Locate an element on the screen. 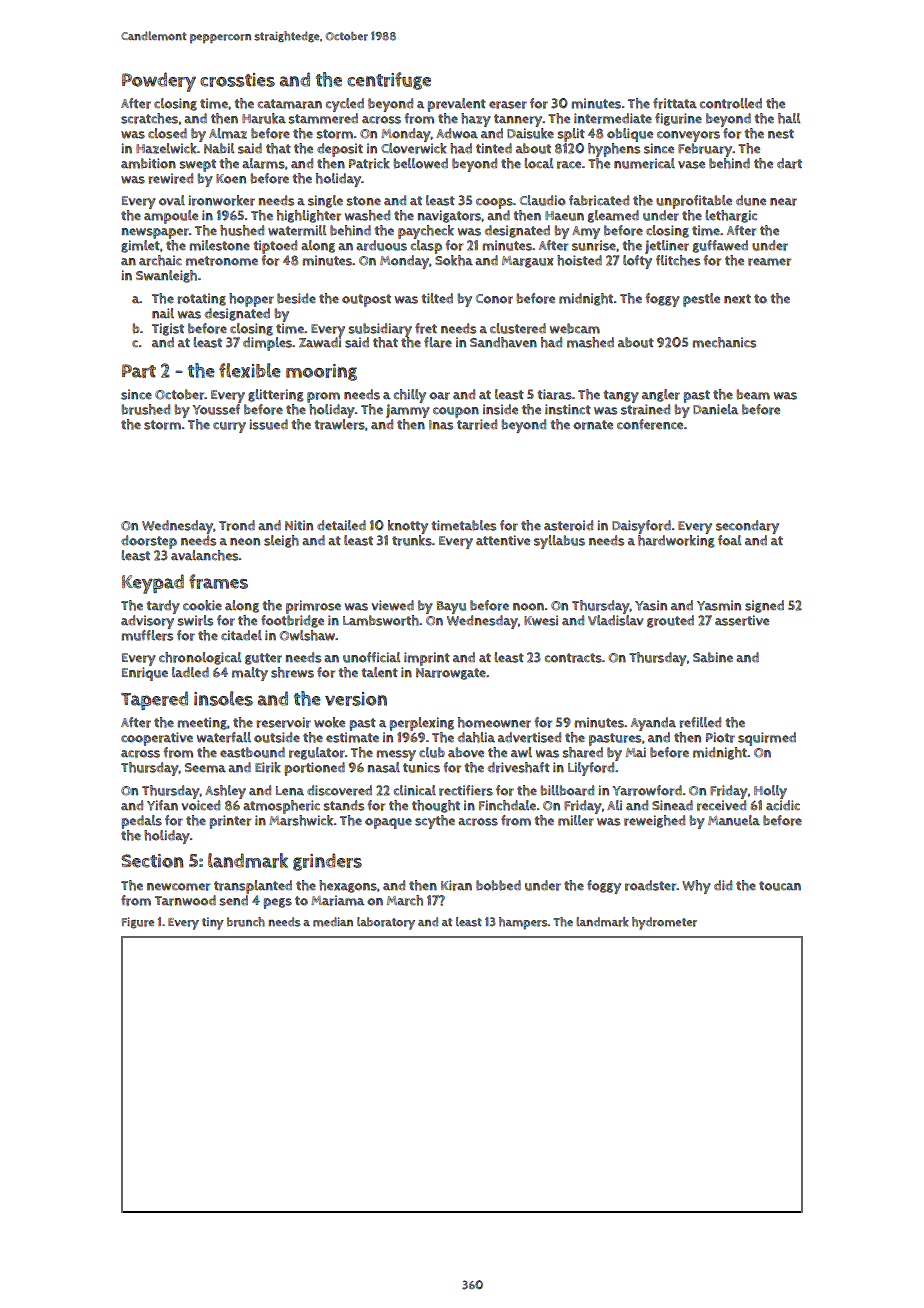 Image resolution: width=924 pixels, height=1308 pixels. rectifiers is located at coordinates (466, 790).
